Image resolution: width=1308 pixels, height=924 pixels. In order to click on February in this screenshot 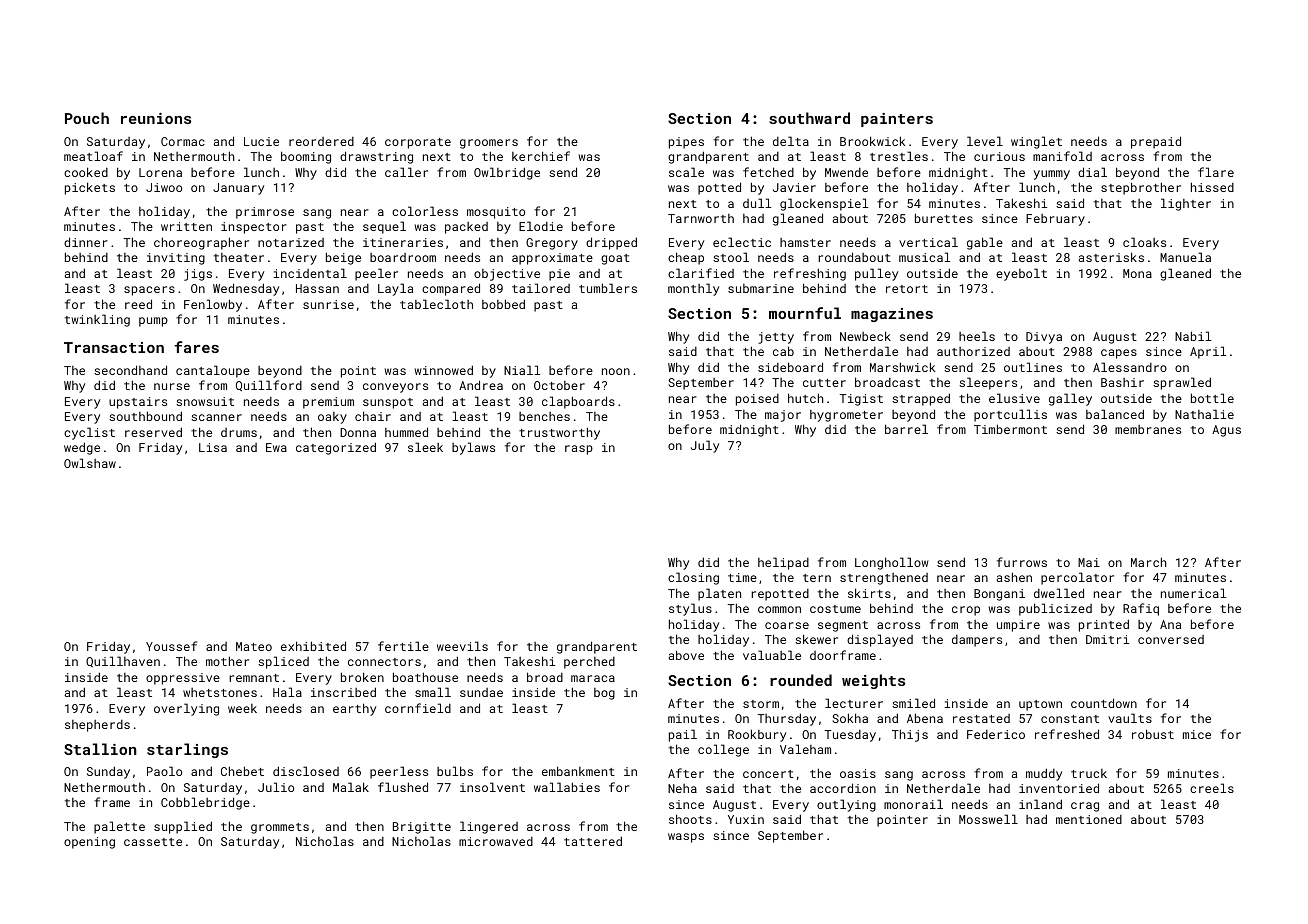, I will do `click(1055, 220)`.
